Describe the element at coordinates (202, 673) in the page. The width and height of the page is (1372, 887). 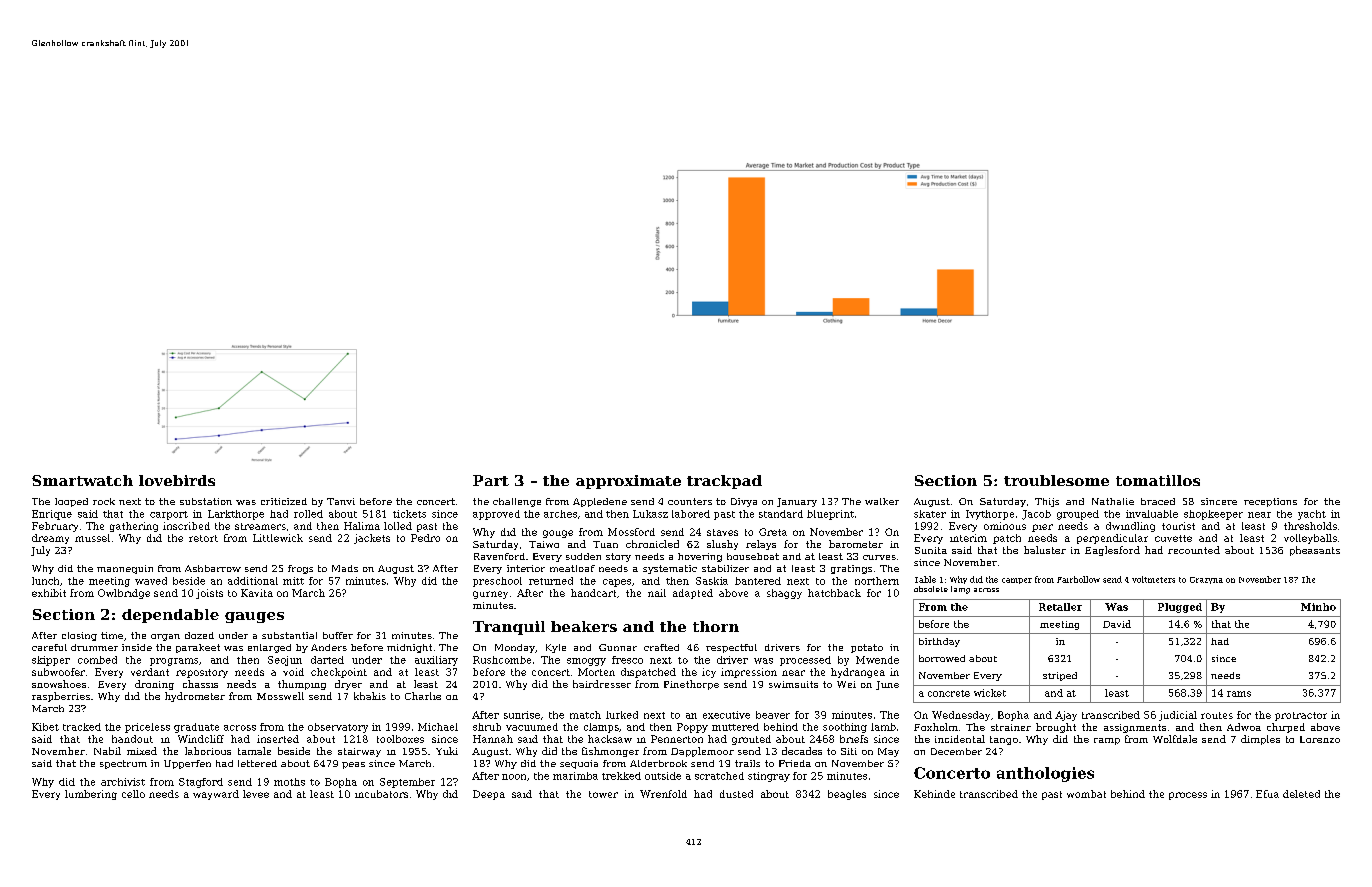
I see `repository` at that location.
